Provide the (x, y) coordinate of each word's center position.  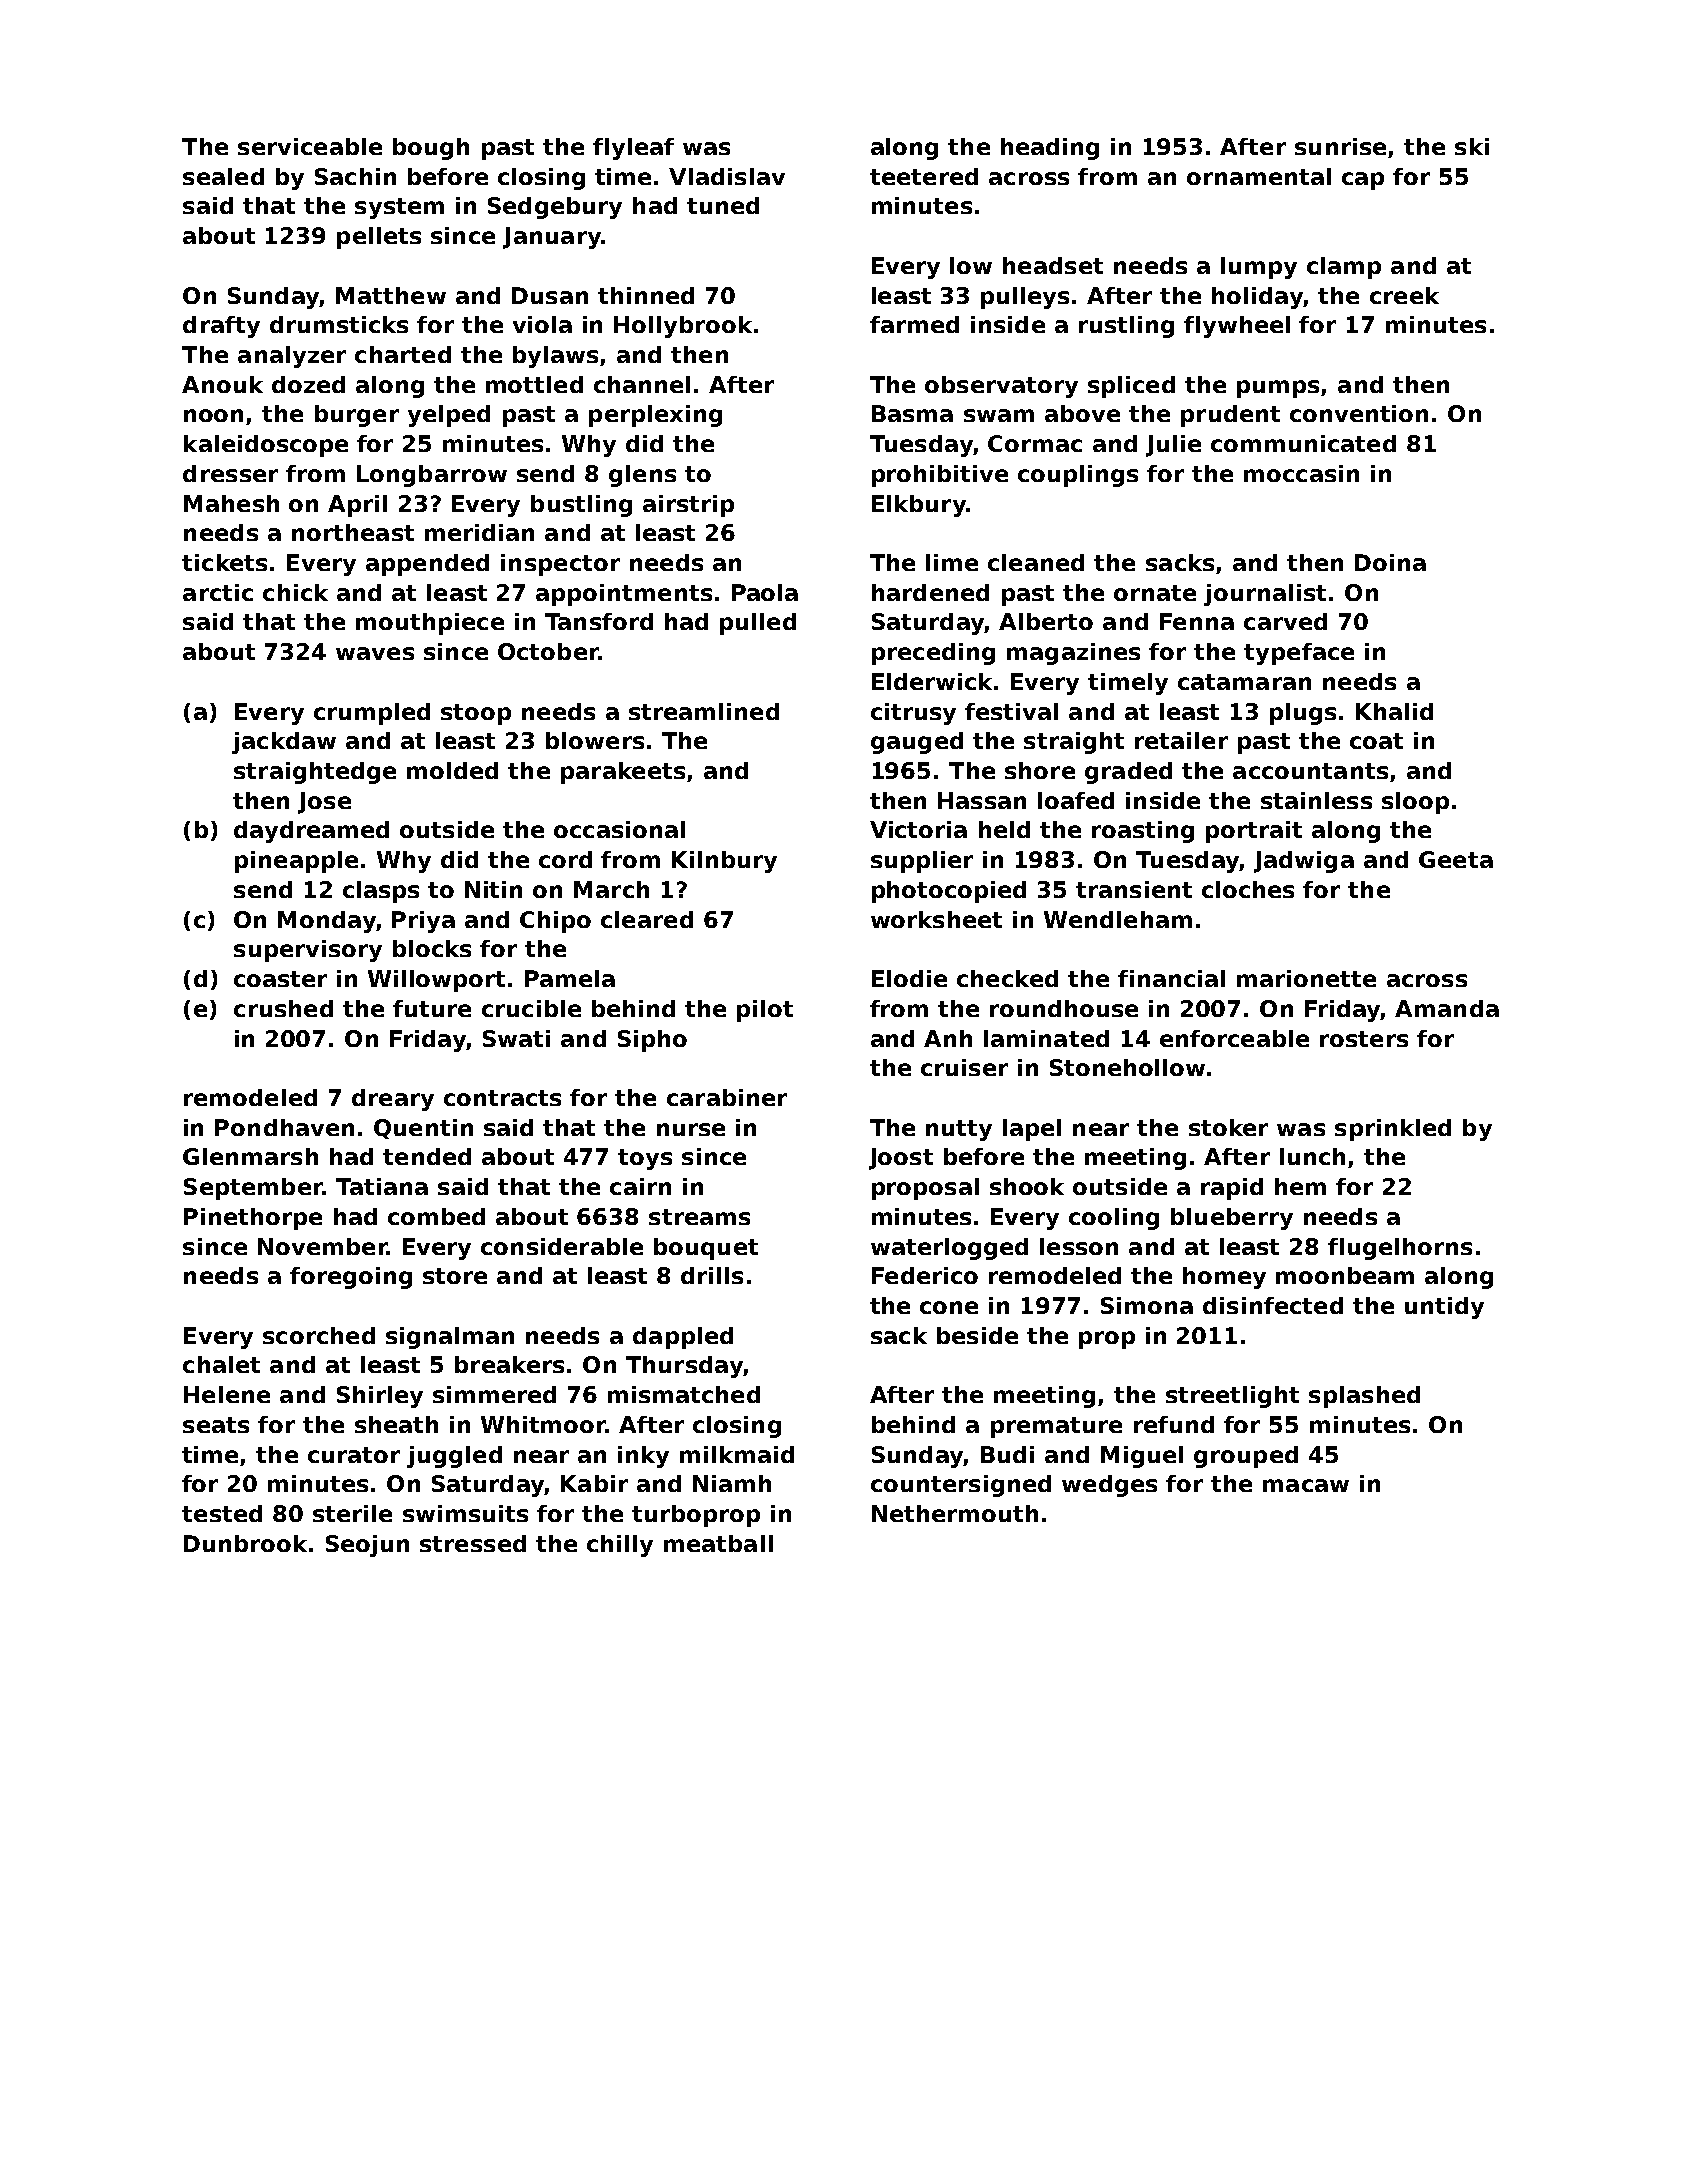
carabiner (727, 1097)
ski (1472, 146)
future (432, 1008)
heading (1050, 149)
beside (977, 1335)
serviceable (310, 146)
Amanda (1447, 1008)
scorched (319, 1335)
